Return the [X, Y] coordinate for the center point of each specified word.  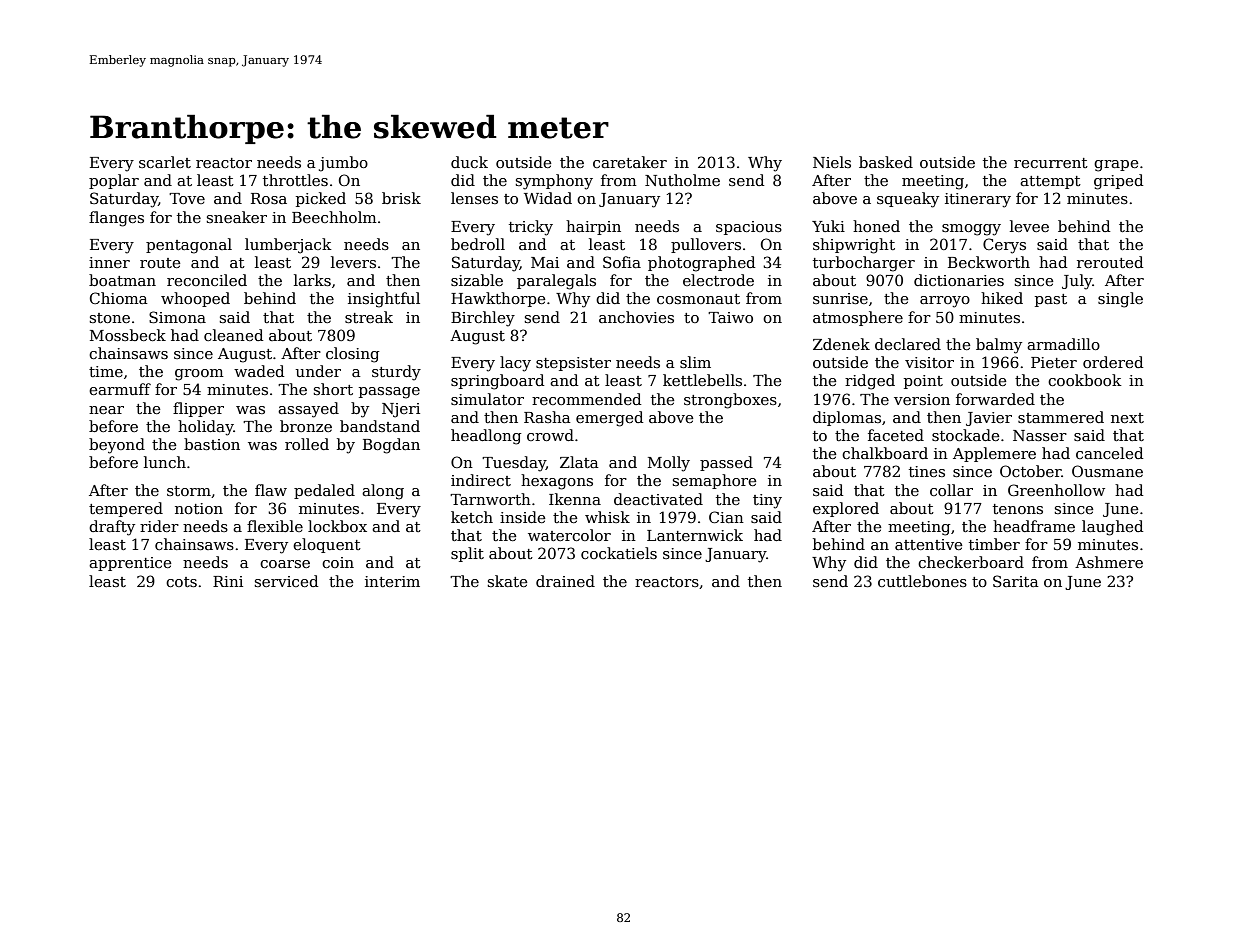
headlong [486, 437]
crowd [550, 435]
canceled [1109, 453]
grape [1116, 166]
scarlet [165, 162]
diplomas [847, 418]
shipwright [854, 246]
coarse [285, 564]
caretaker [630, 162]
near [106, 410]
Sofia [622, 262]
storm [189, 491]
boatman [122, 280]
